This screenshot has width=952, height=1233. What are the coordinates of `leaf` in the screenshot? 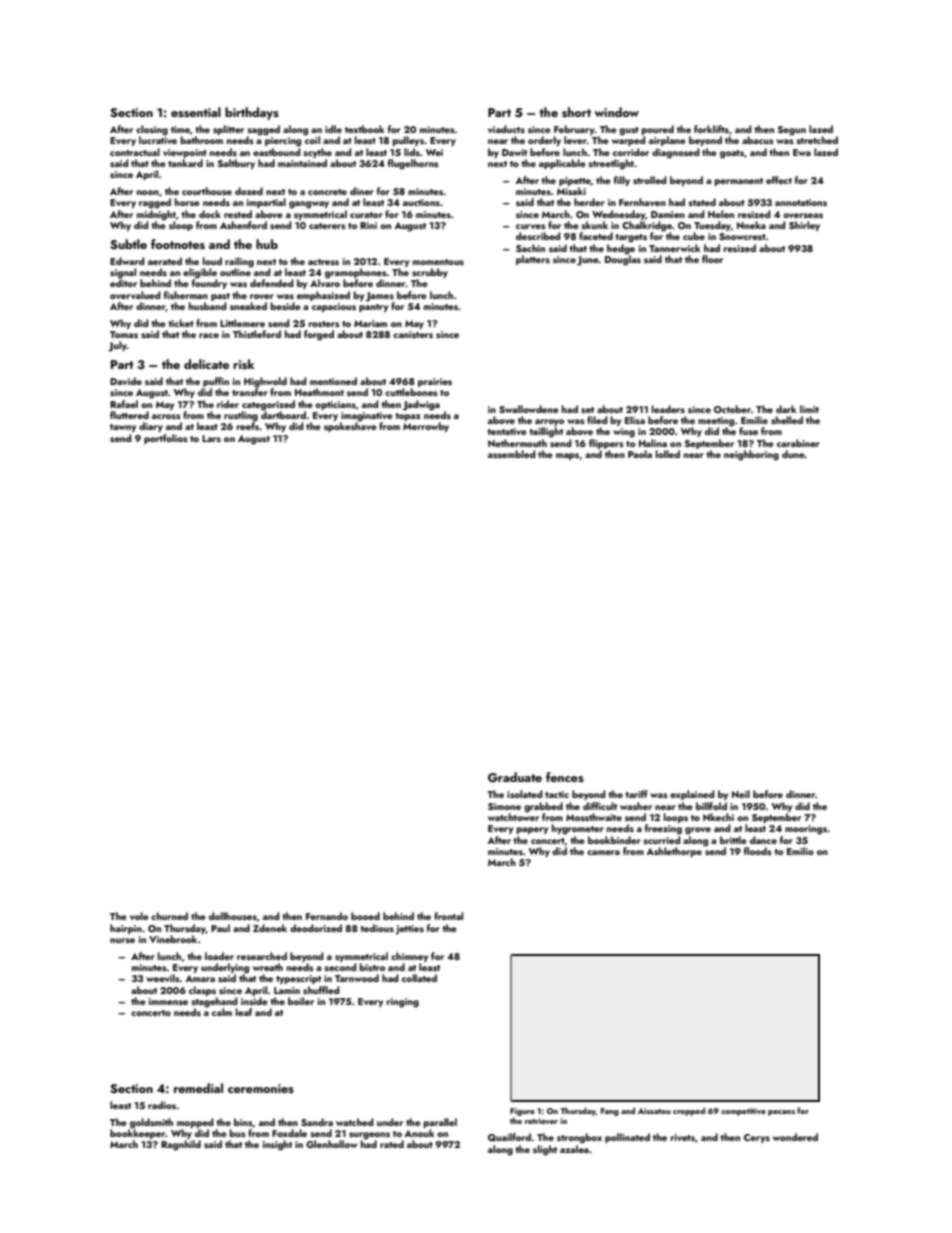 It's located at (244, 1012).
